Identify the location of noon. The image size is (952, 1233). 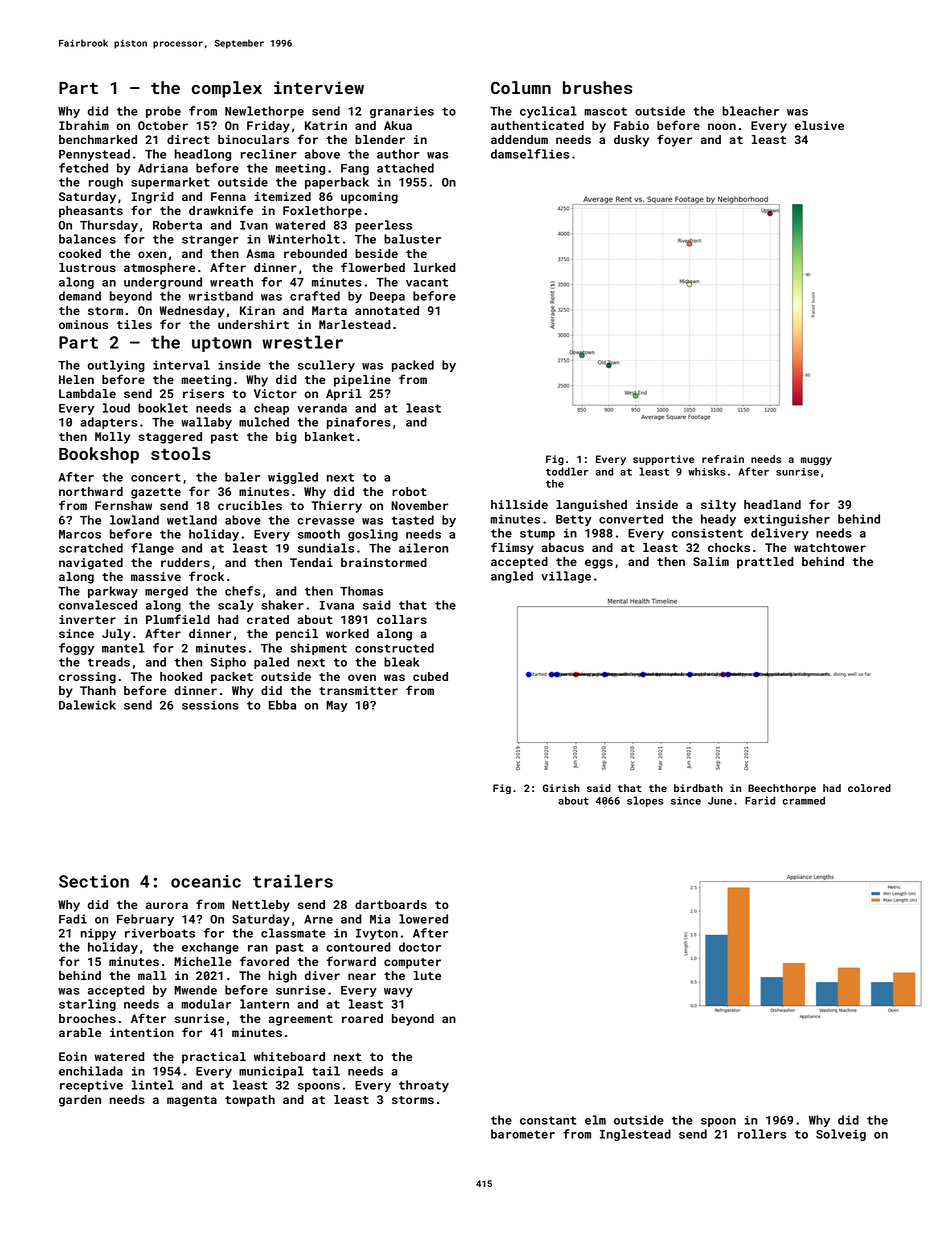
(722, 126).
